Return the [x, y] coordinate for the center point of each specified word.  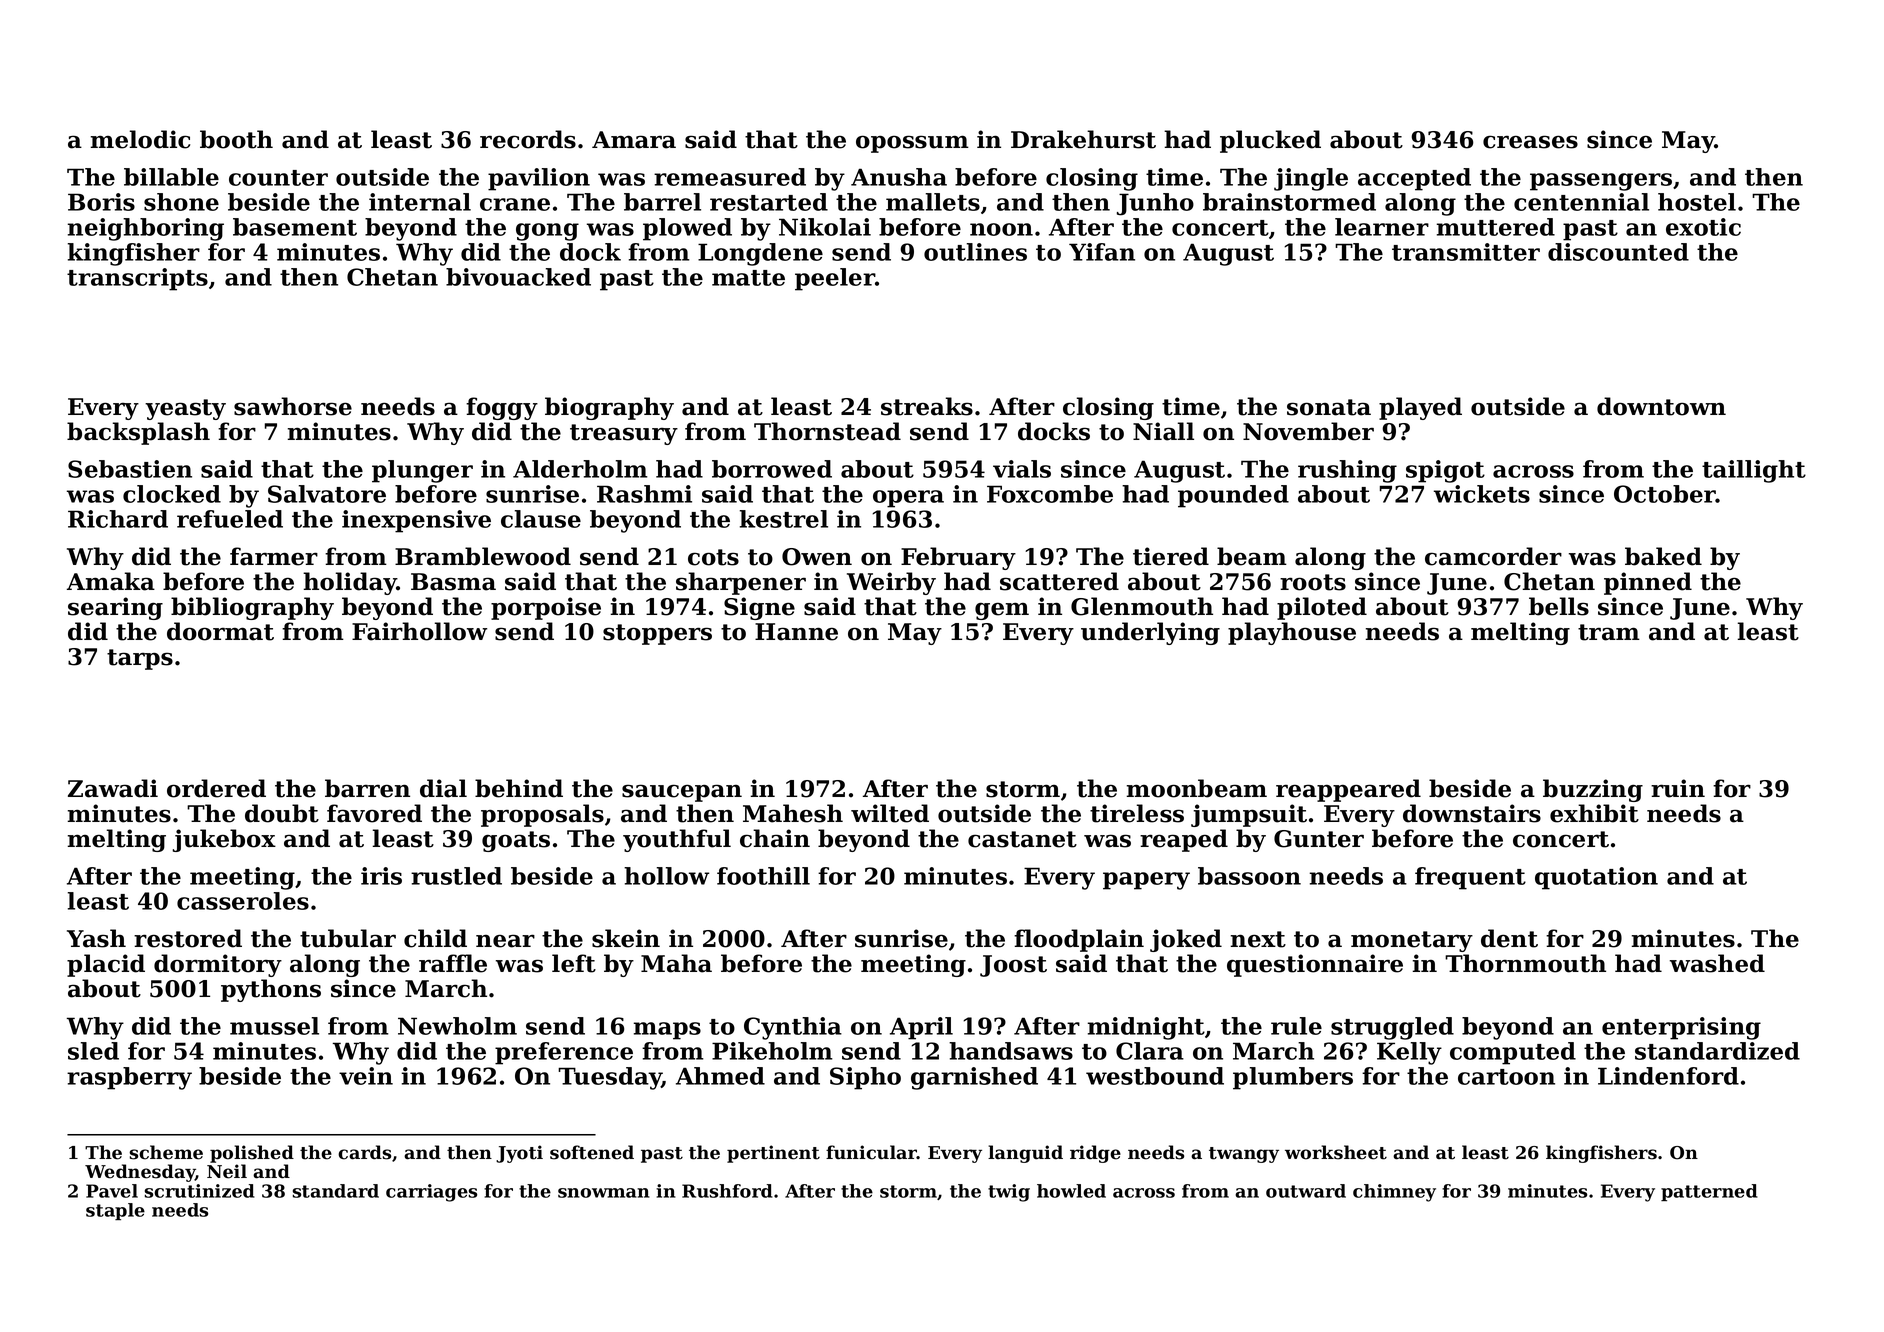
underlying [1150, 633]
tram [1609, 632]
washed [1717, 963]
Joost [1013, 966]
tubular [348, 938]
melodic [140, 139]
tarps [140, 659]
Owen [817, 557]
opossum [912, 144]
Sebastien [130, 469]
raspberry [129, 1078]
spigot [1445, 471]
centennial [1581, 202]
